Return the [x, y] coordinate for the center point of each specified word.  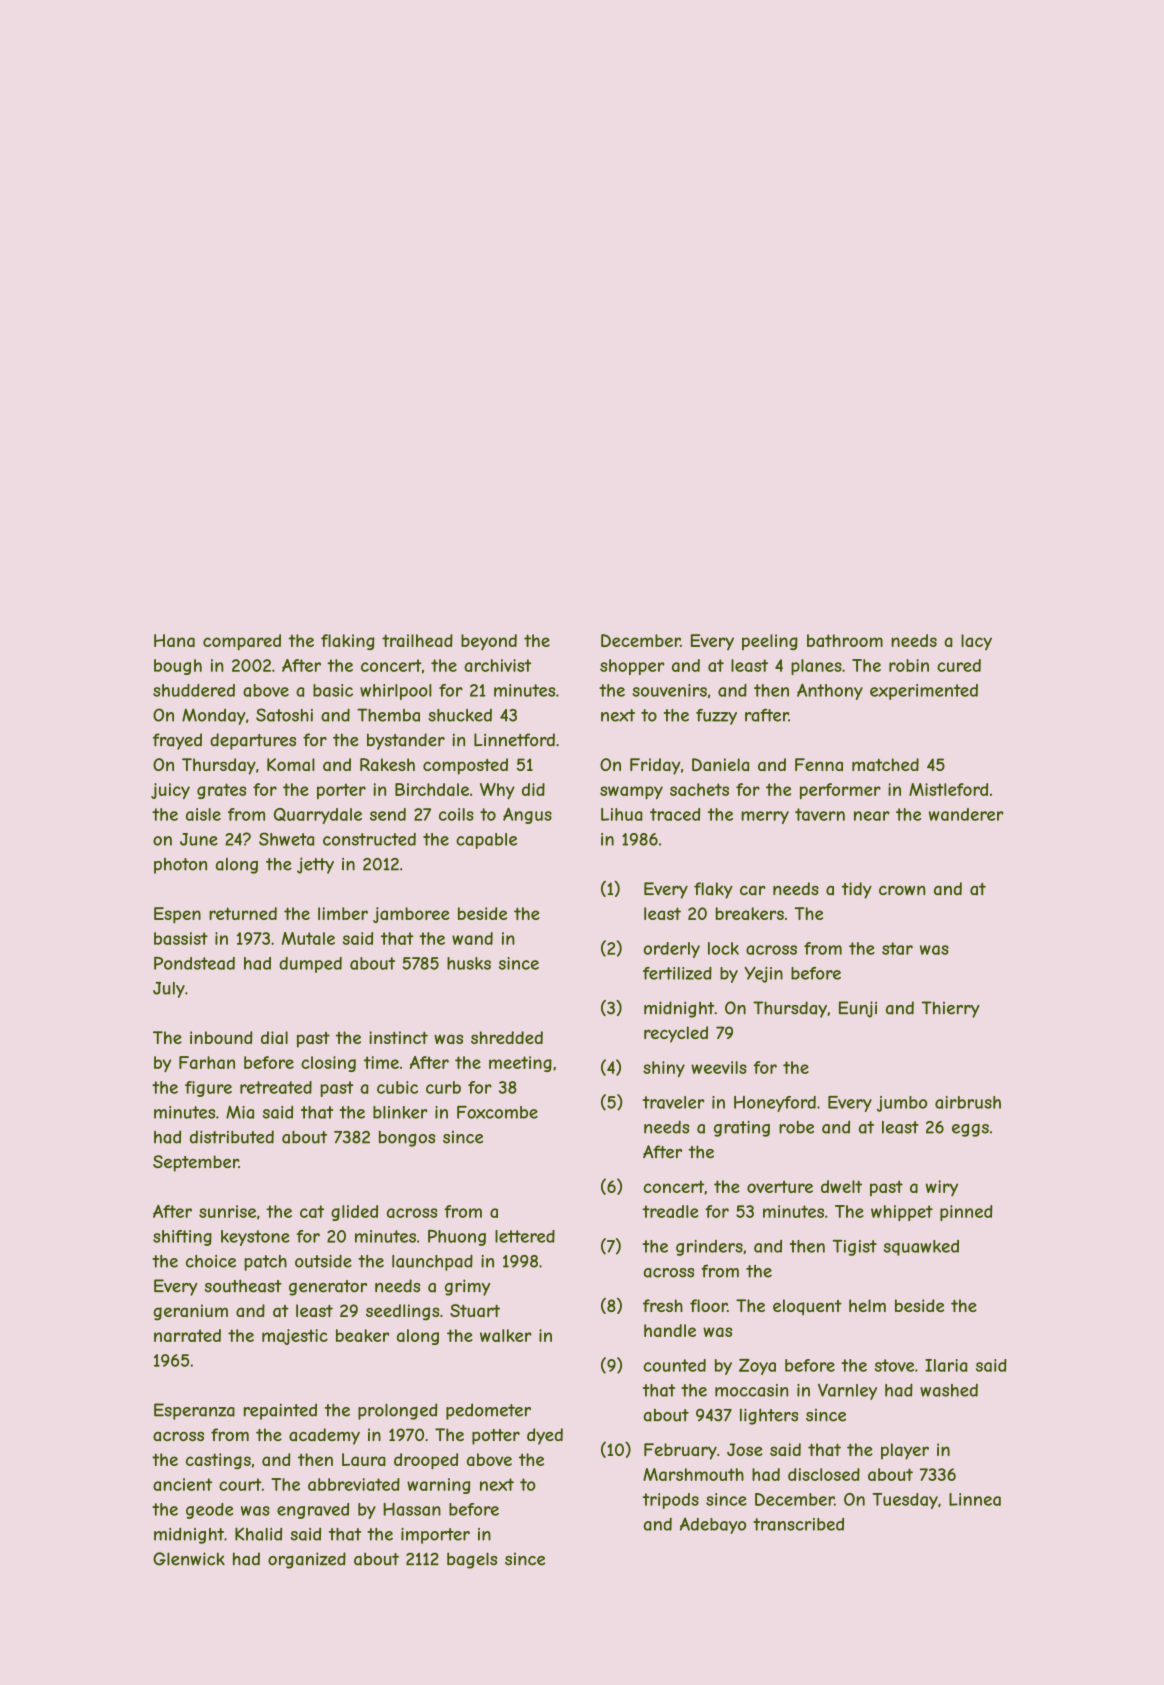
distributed [232, 1137]
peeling [770, 642]
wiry [942, 1188]
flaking [348, 642]
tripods [671, 1501]
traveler [674, 1102]
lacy [976, 642]
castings [218, 1461]
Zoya [757, 1367]
